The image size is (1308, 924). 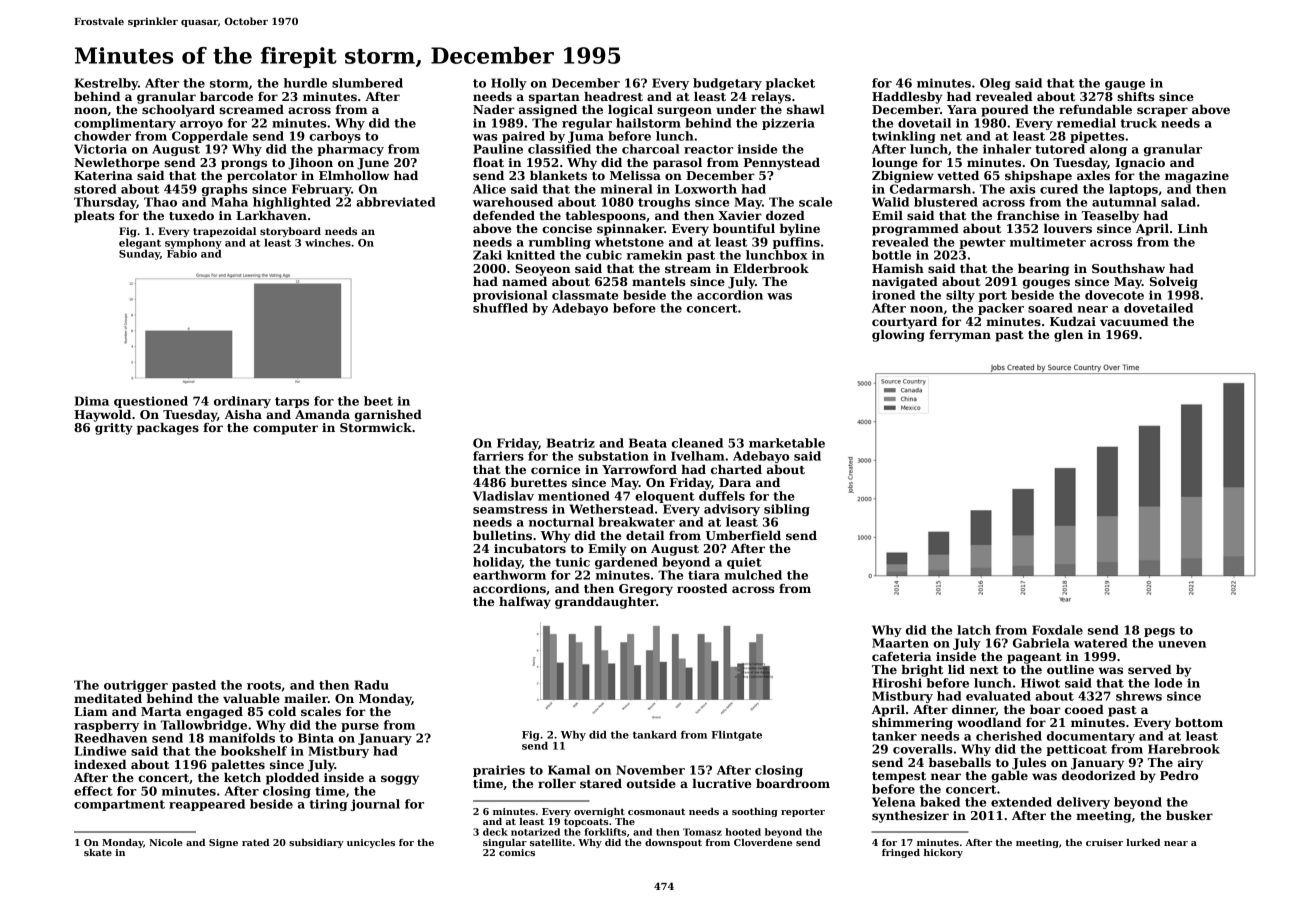 I want to click on glen, so click(x=1068, y=336).
